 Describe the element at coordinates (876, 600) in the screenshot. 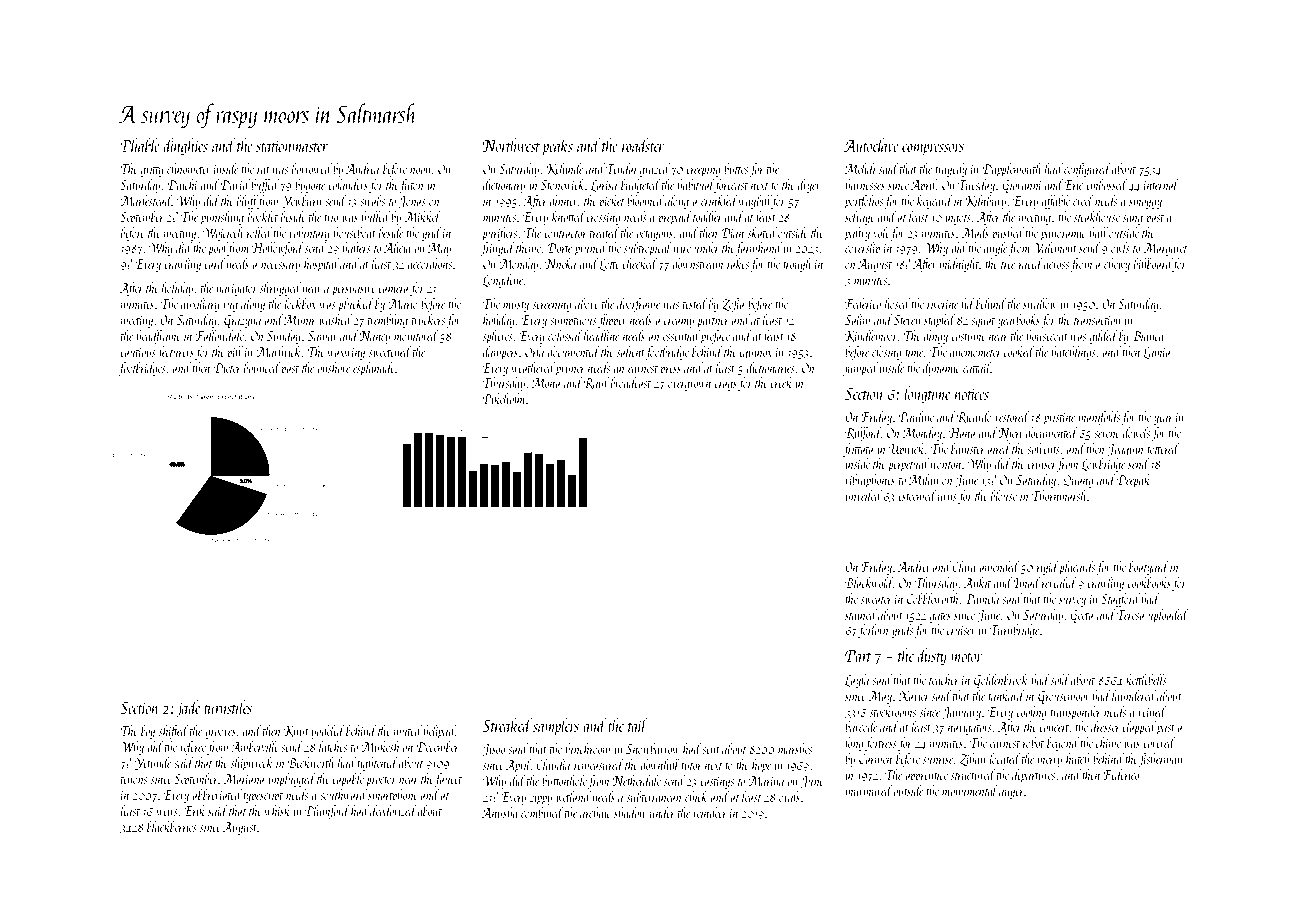

I see `sweater` at that location.
